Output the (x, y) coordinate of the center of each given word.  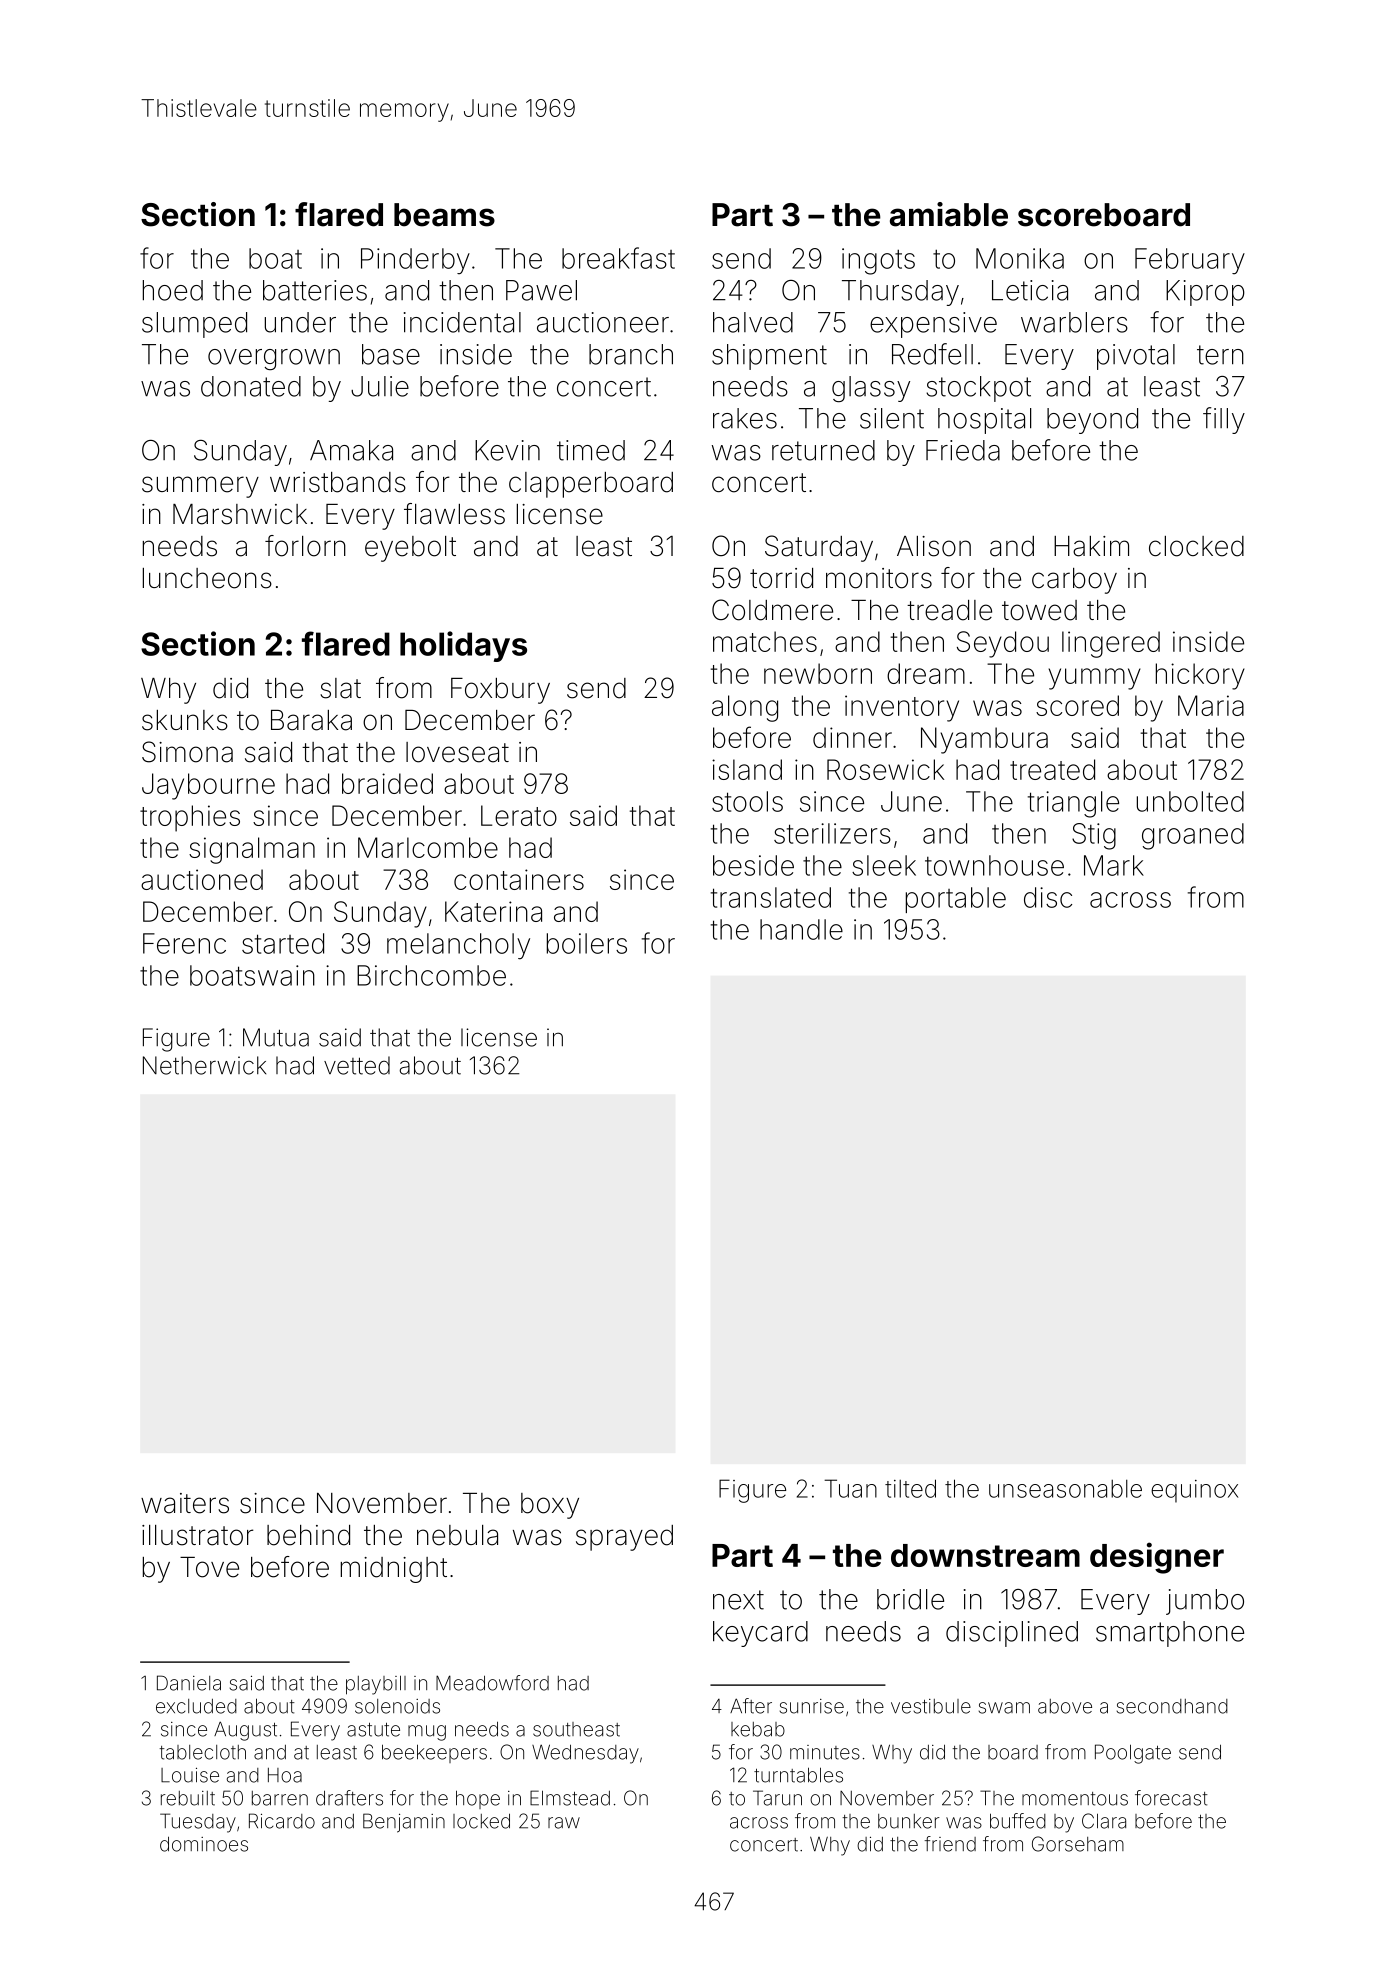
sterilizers (832, 833)
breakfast (618, 258)
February (1190, 261)
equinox (1194, 1491)
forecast (1171, 1798)
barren (280, 1798)
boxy (550, 1506)
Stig (1094, 836)
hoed (173, 290)
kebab (758, 1729)
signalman (252, 850)
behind (308, 1535)
